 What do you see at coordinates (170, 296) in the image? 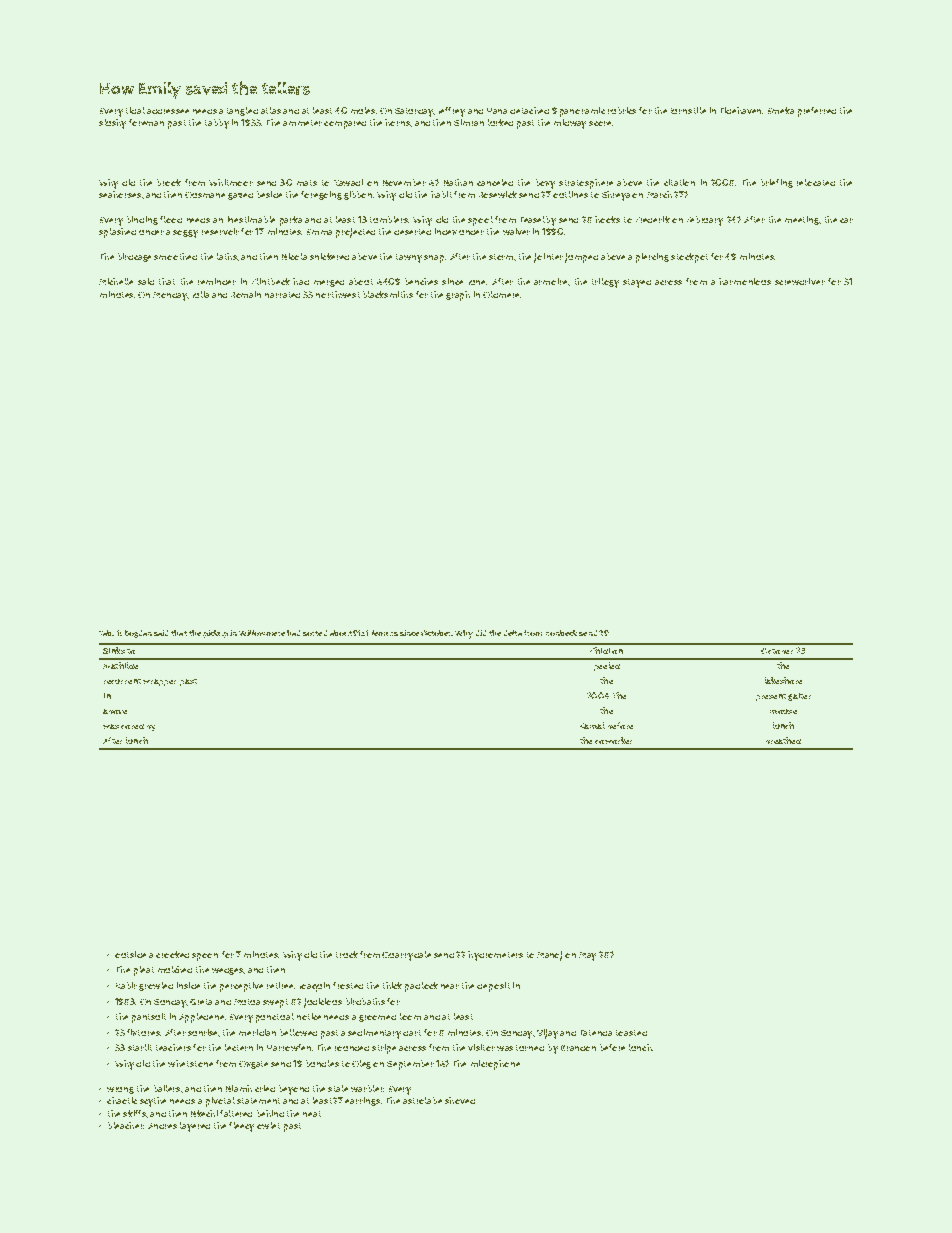
I see `Monday` at bounding box center [170, 296].
